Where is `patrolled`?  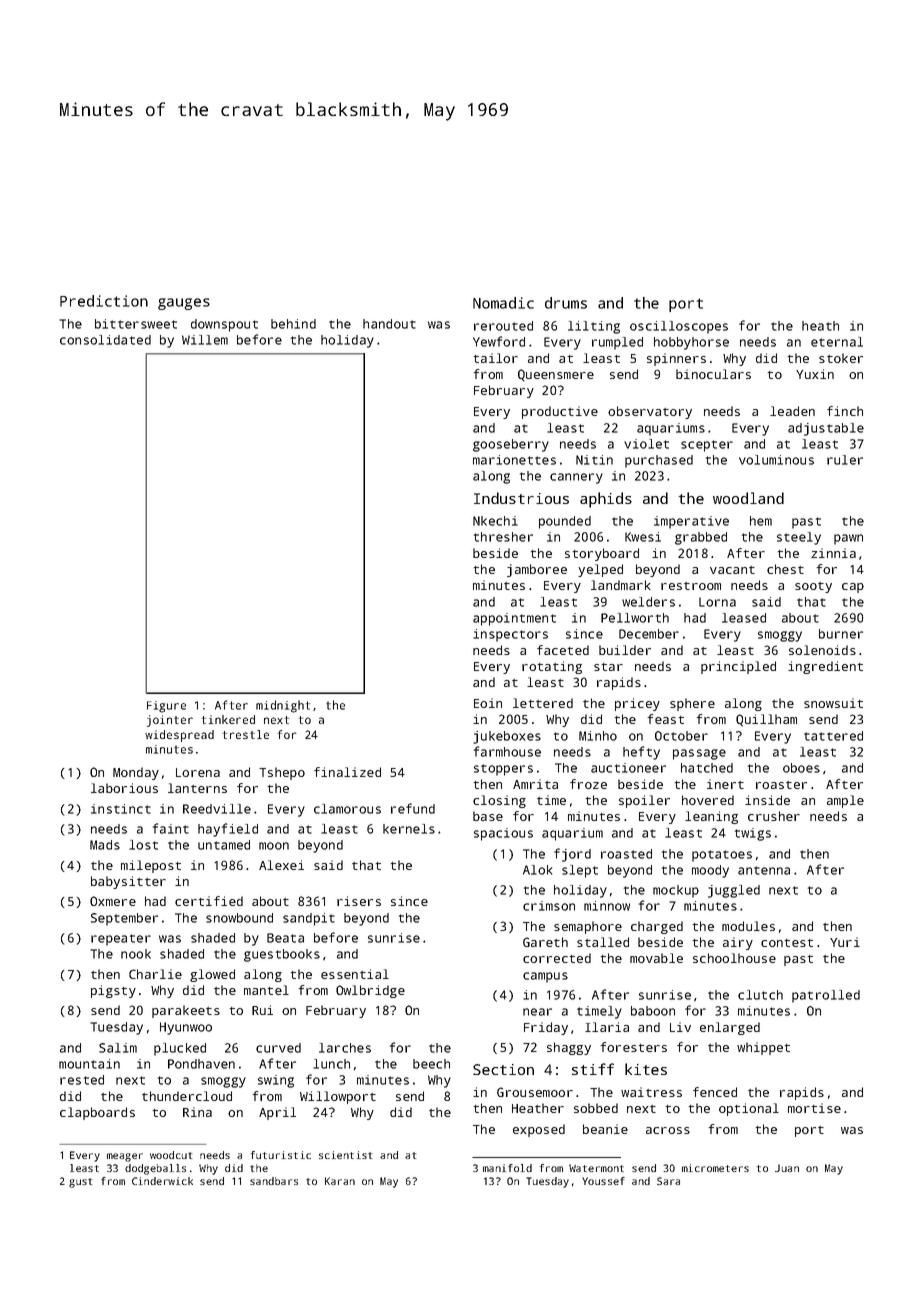
patrolled is located at coordinates (826, 996).
